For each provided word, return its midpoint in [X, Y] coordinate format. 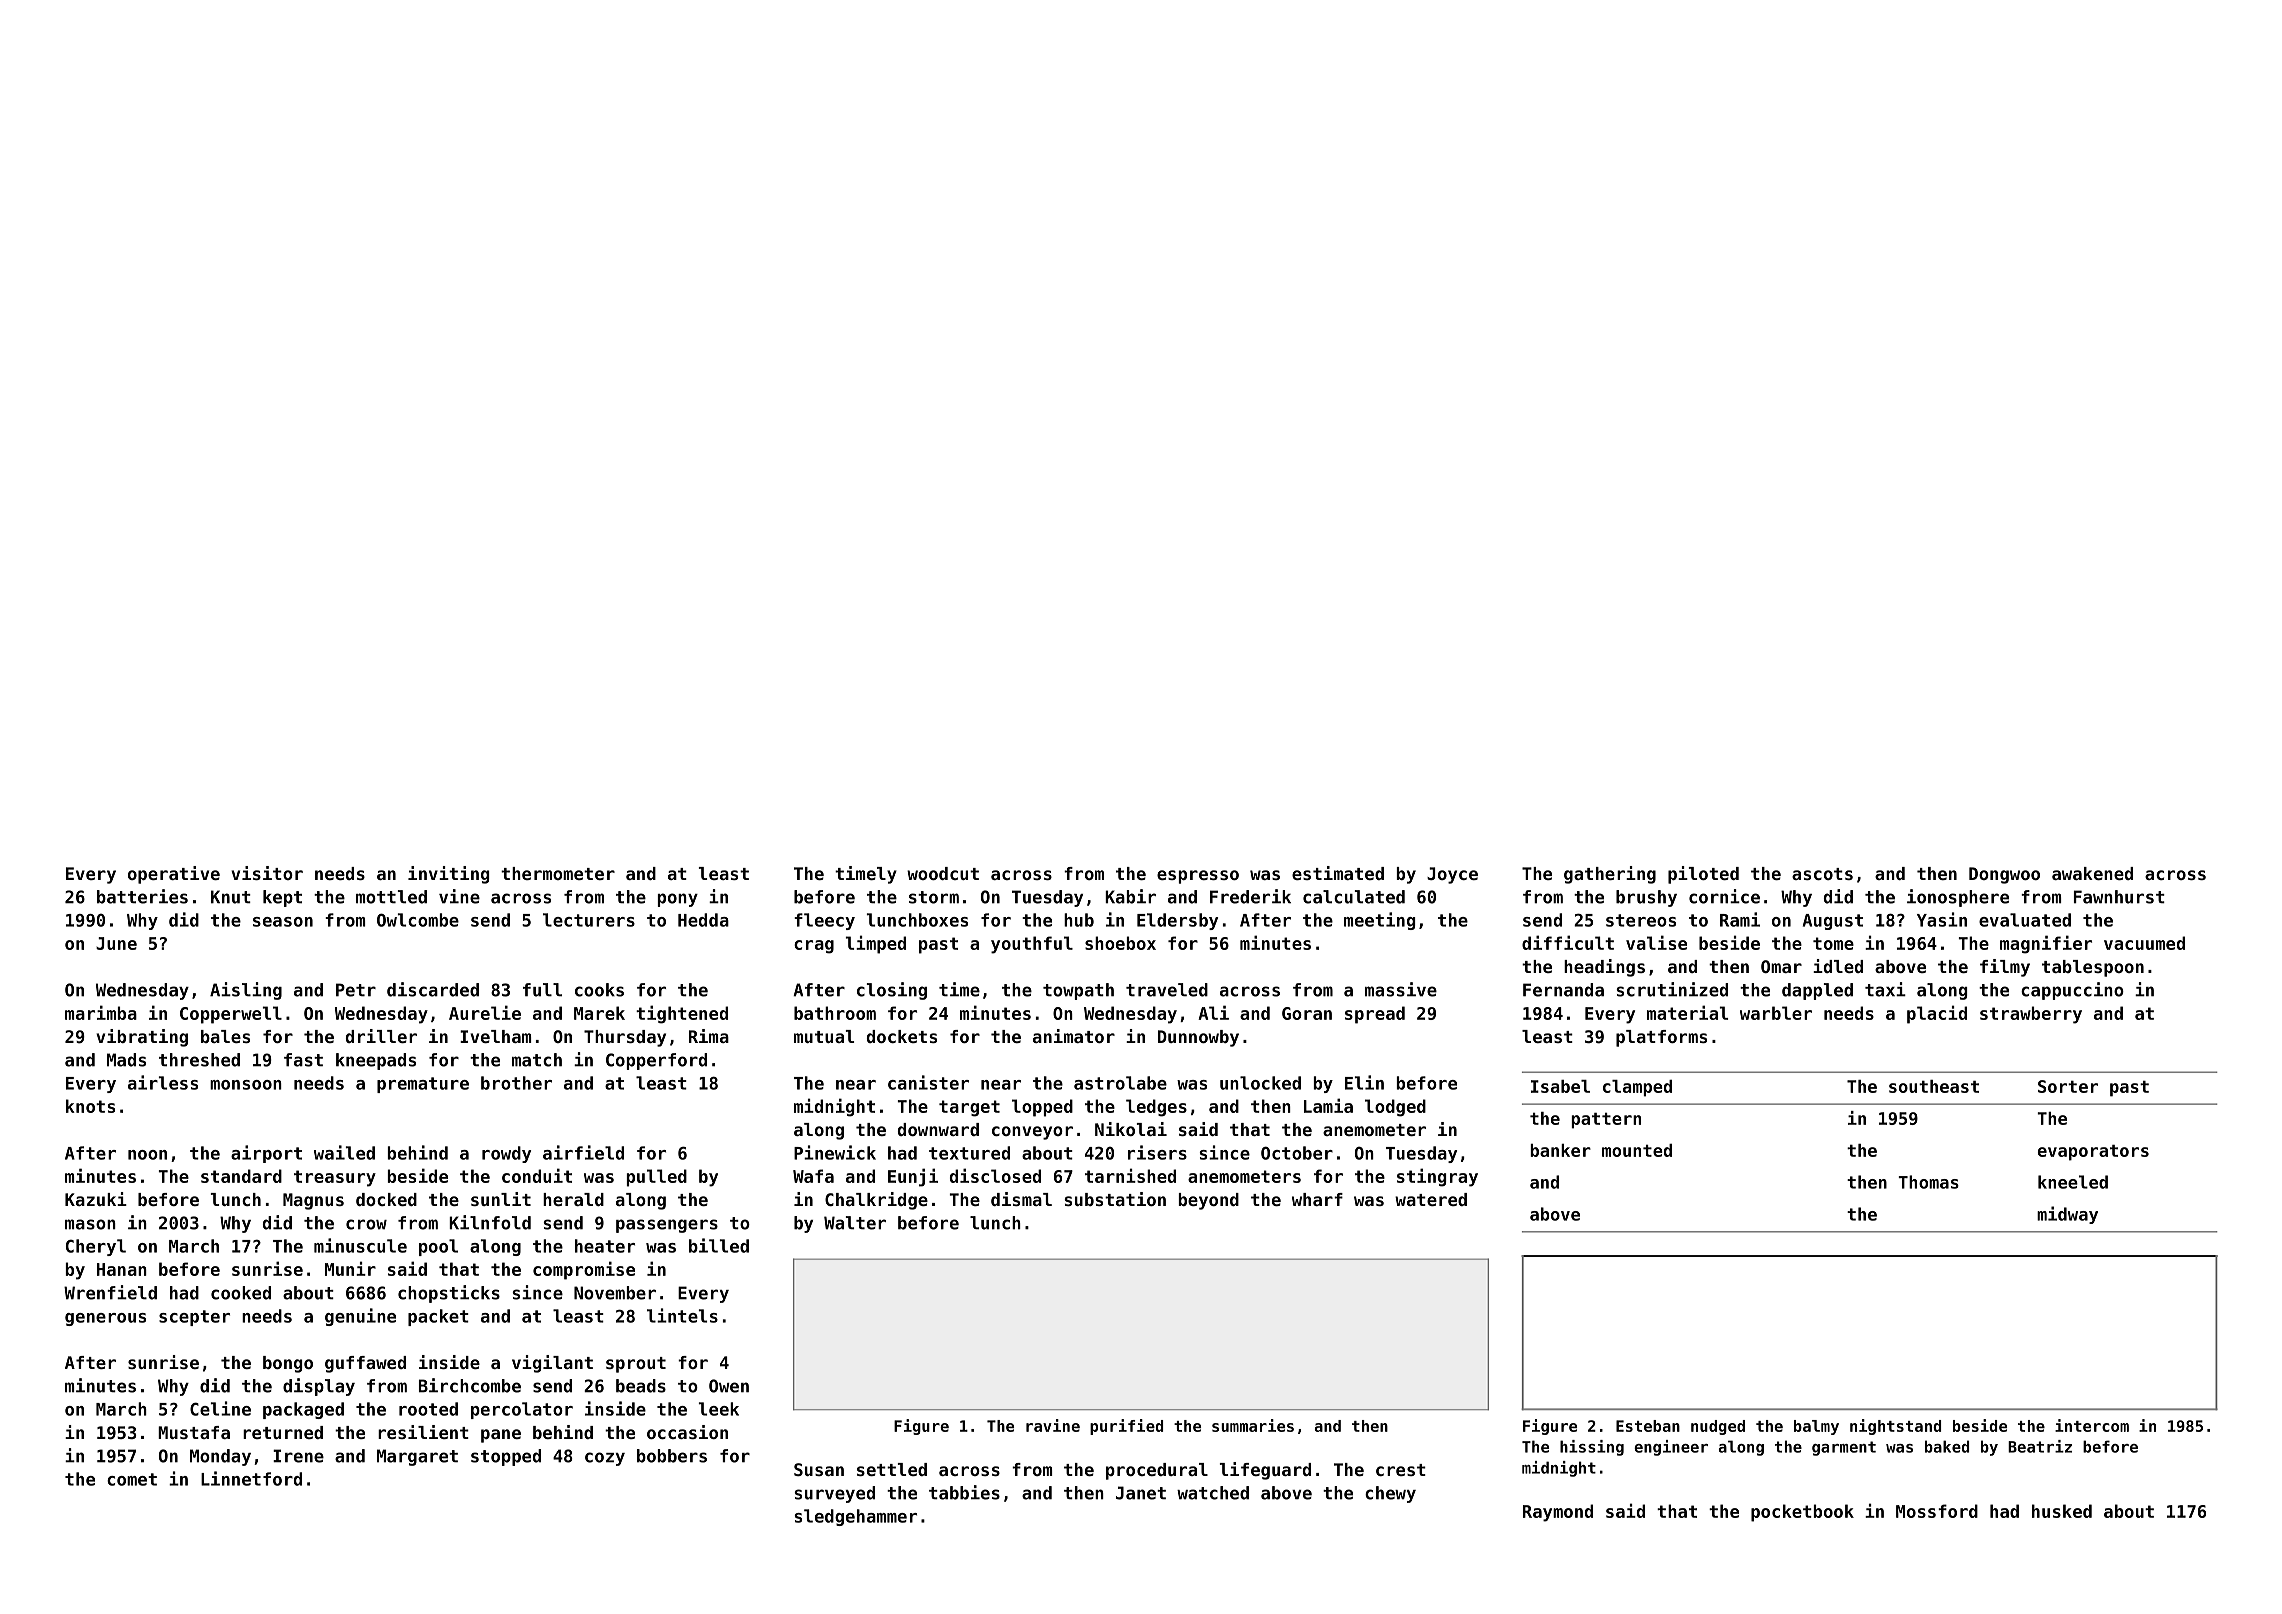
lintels [682, 1315]
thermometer [558, 873]
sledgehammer [856, 1517]
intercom [2092, 1425]
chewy [1390, 1494]
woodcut [943, 873]
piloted [1703, 875]
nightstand [1895, 1427]
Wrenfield [110, 1292]
